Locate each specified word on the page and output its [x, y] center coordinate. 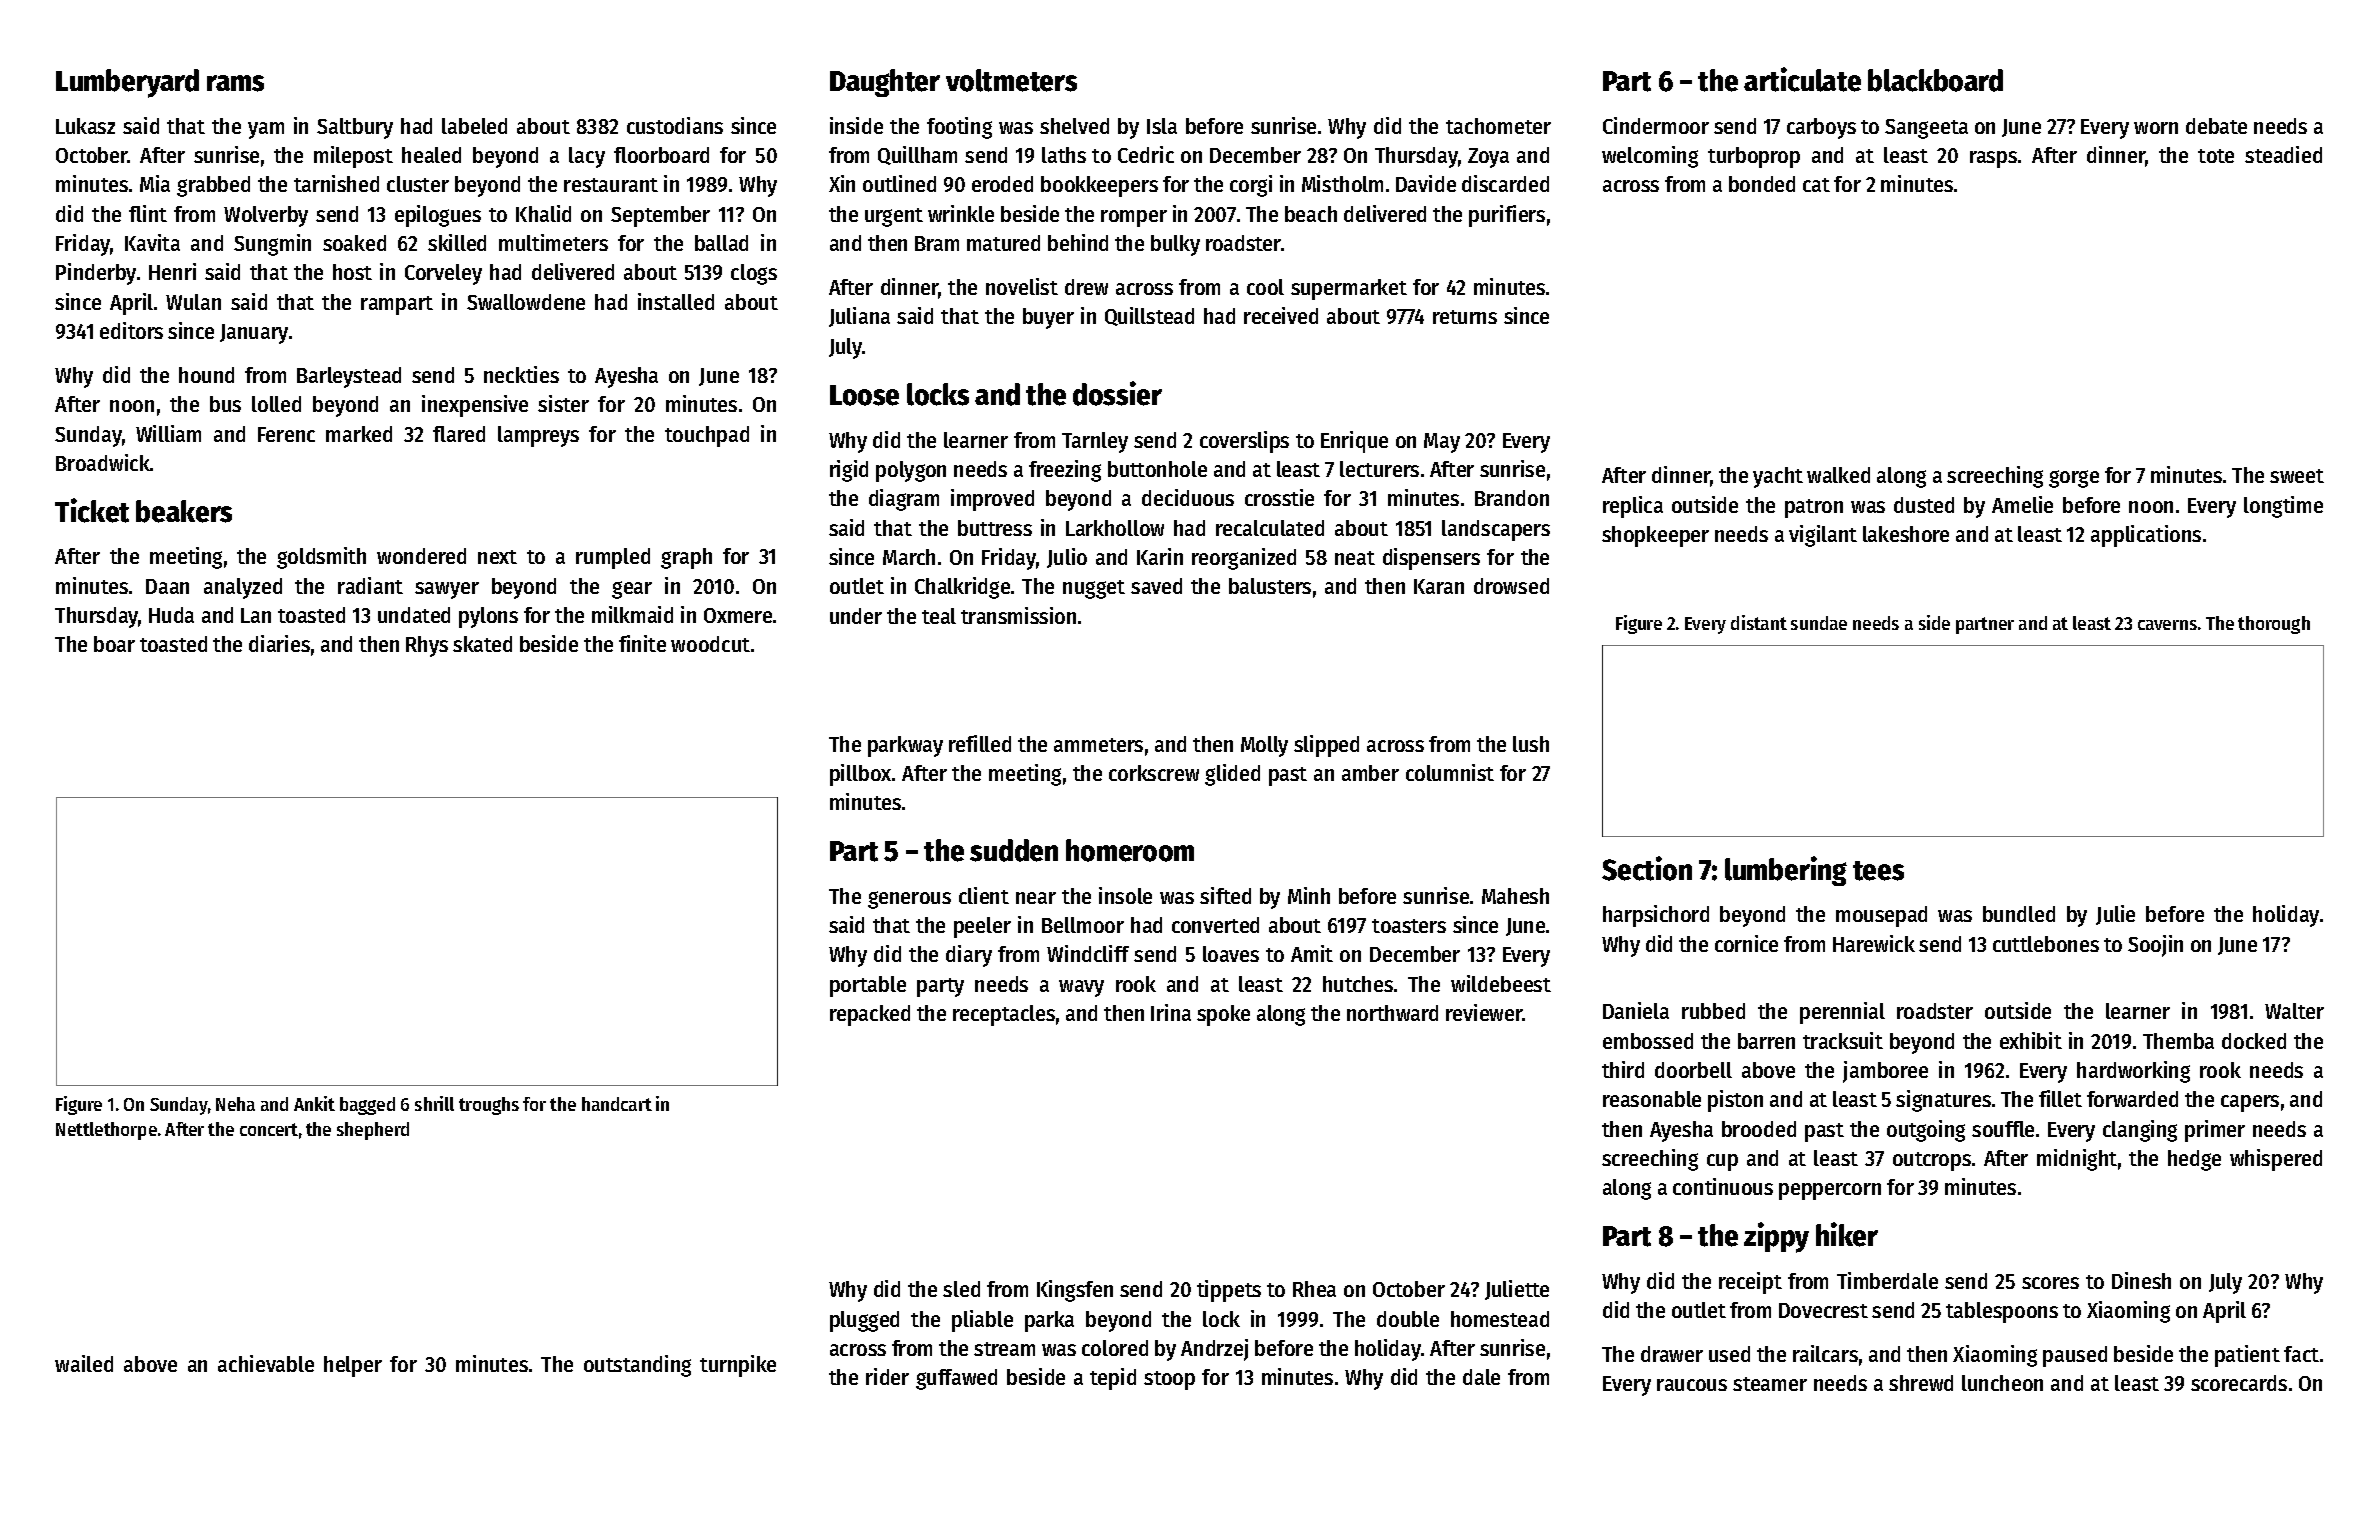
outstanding [637, 1366]
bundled [2019, 914]
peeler [982, 927]
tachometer [1498, 126]
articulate [1802, 79]
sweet [2297, 476]
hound [206, 375]
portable [868, 986]
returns [1465, 317]
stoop [1169, 1380]
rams [235, 83]
